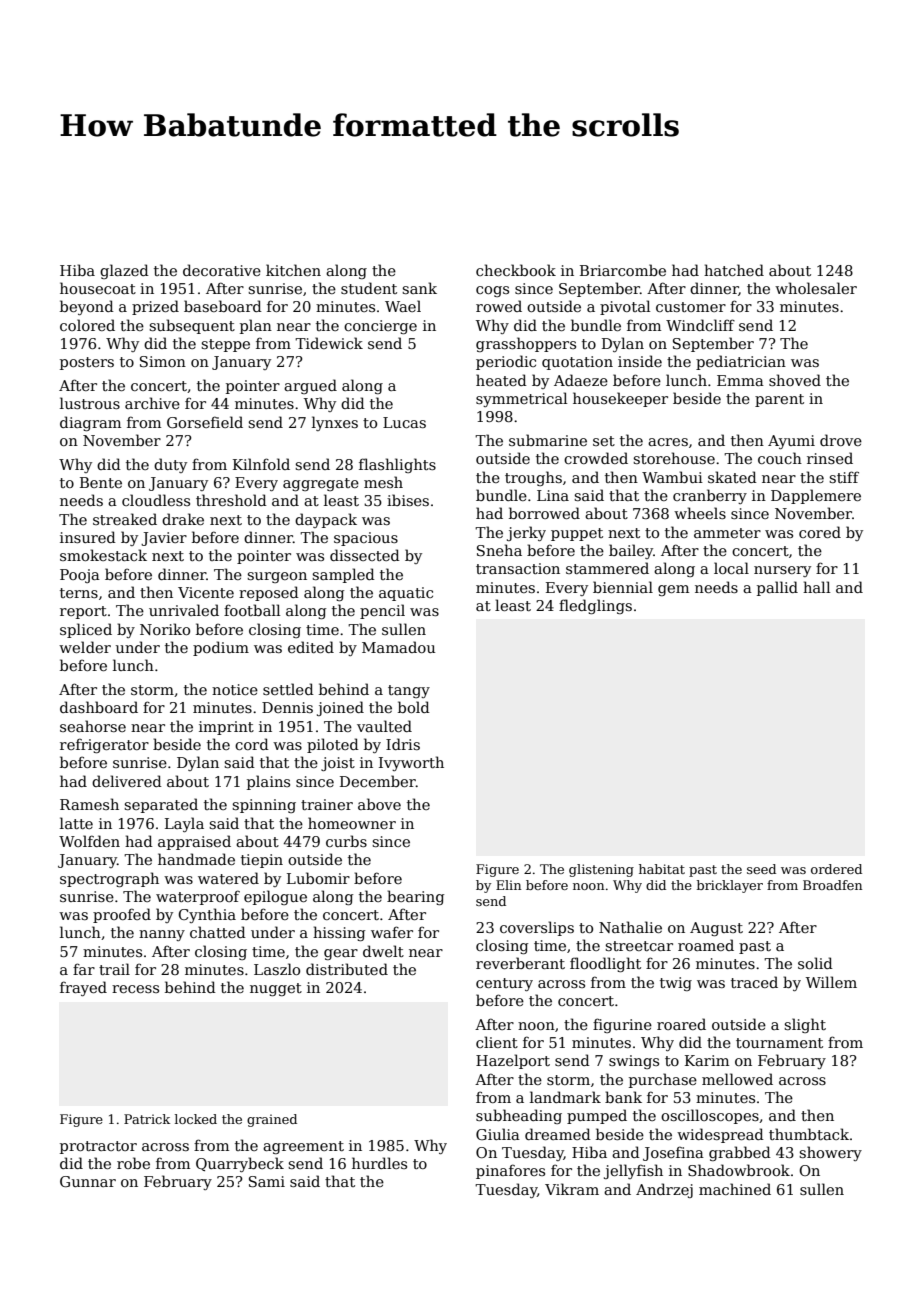  What do you see at coordinates (595, 606) in the image?
I see `fledglings` at bounding box center [595, 606].
